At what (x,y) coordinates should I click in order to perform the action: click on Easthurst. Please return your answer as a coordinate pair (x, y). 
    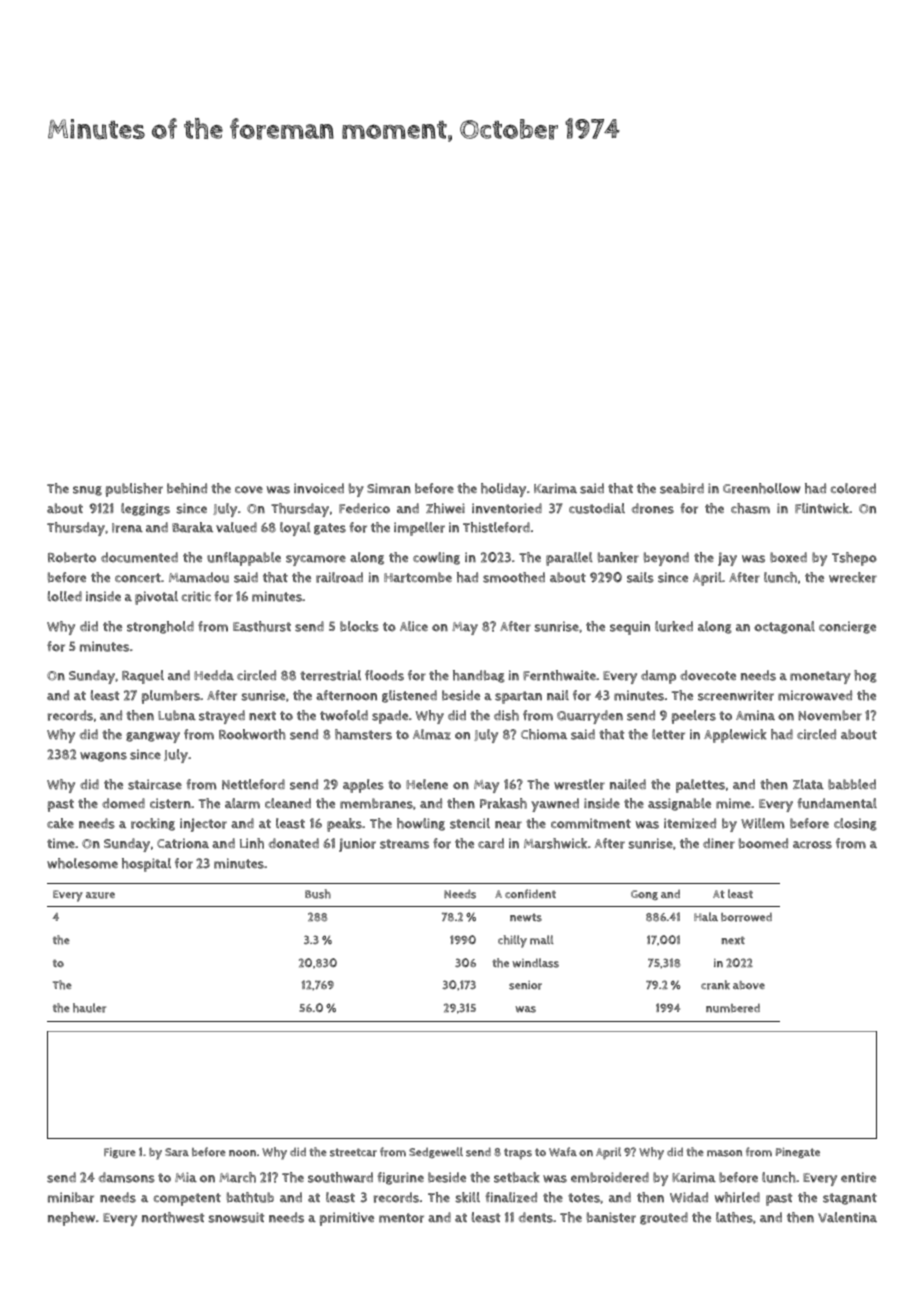
    Looking at the image, I should click on (262, 626).
